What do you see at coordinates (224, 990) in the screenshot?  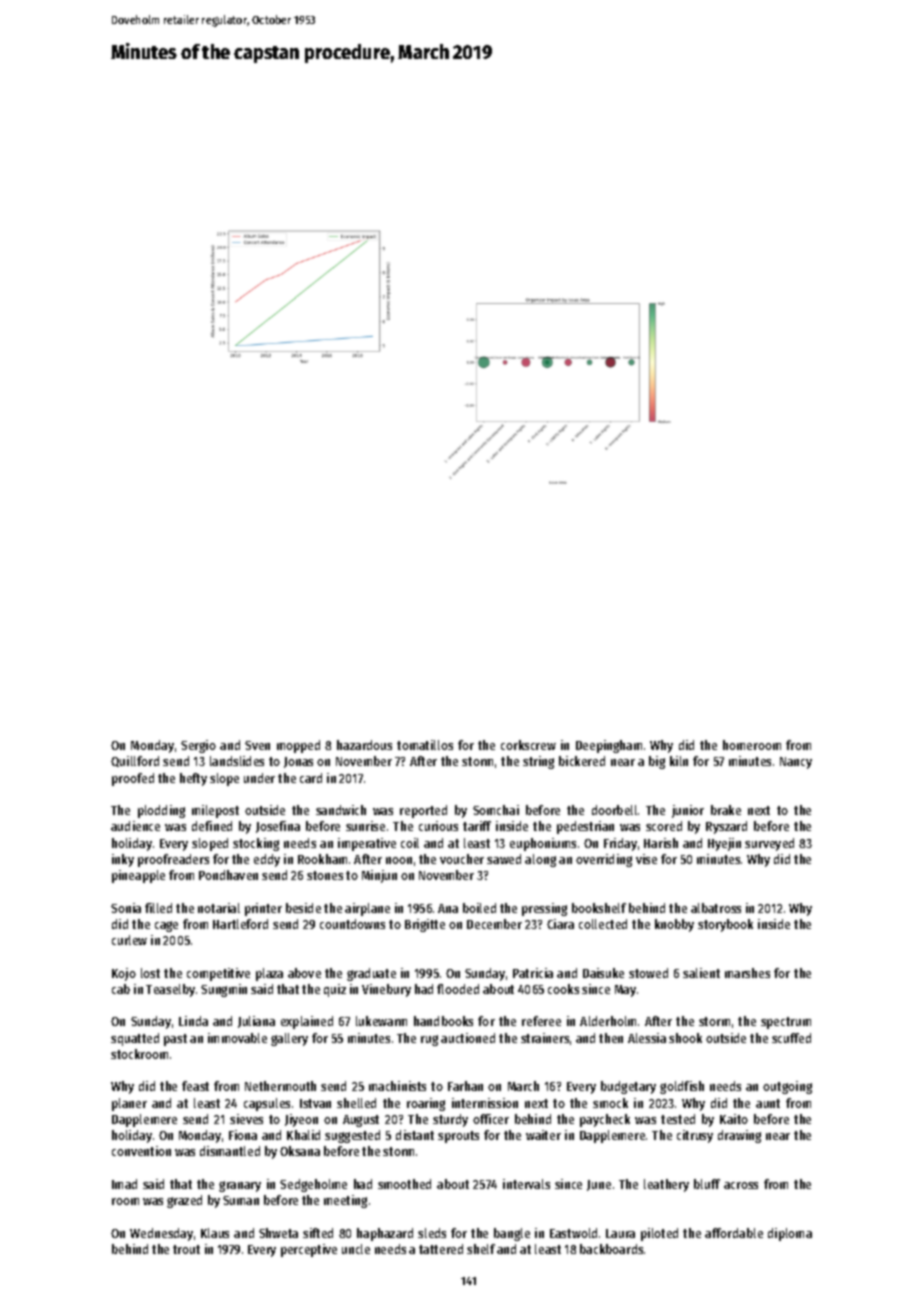 I see `Sungmin` at bounding box center [224, 990].
